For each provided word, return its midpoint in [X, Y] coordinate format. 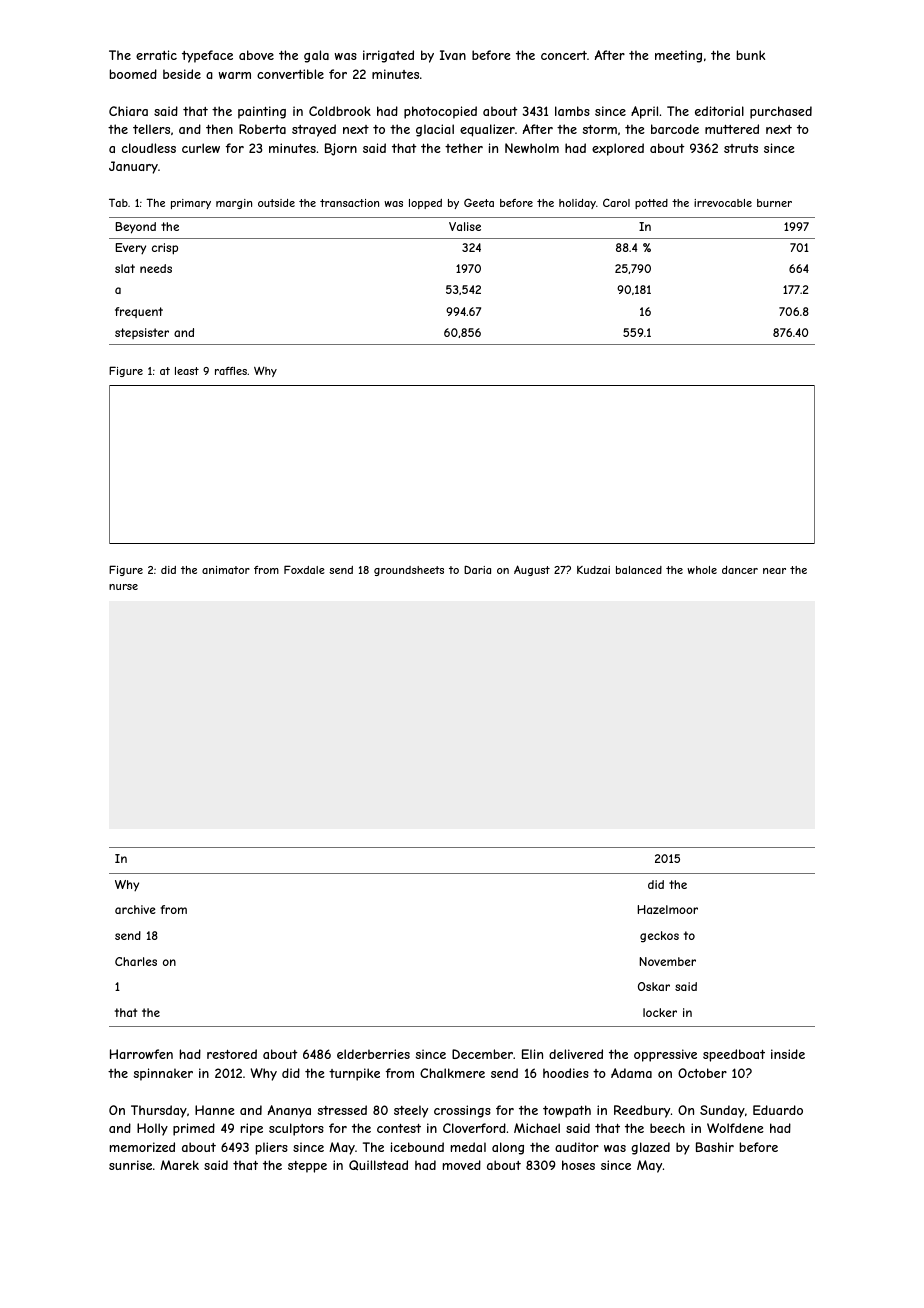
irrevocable [723, 203]
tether [464, 148]
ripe [252, 1129]
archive [135, 909]
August [532, 570]
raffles [231, 371]
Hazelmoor [667, 909]
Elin [532, 1054]
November [667, 961]
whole [702, 570]
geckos [659, 937]
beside [182, 74]
